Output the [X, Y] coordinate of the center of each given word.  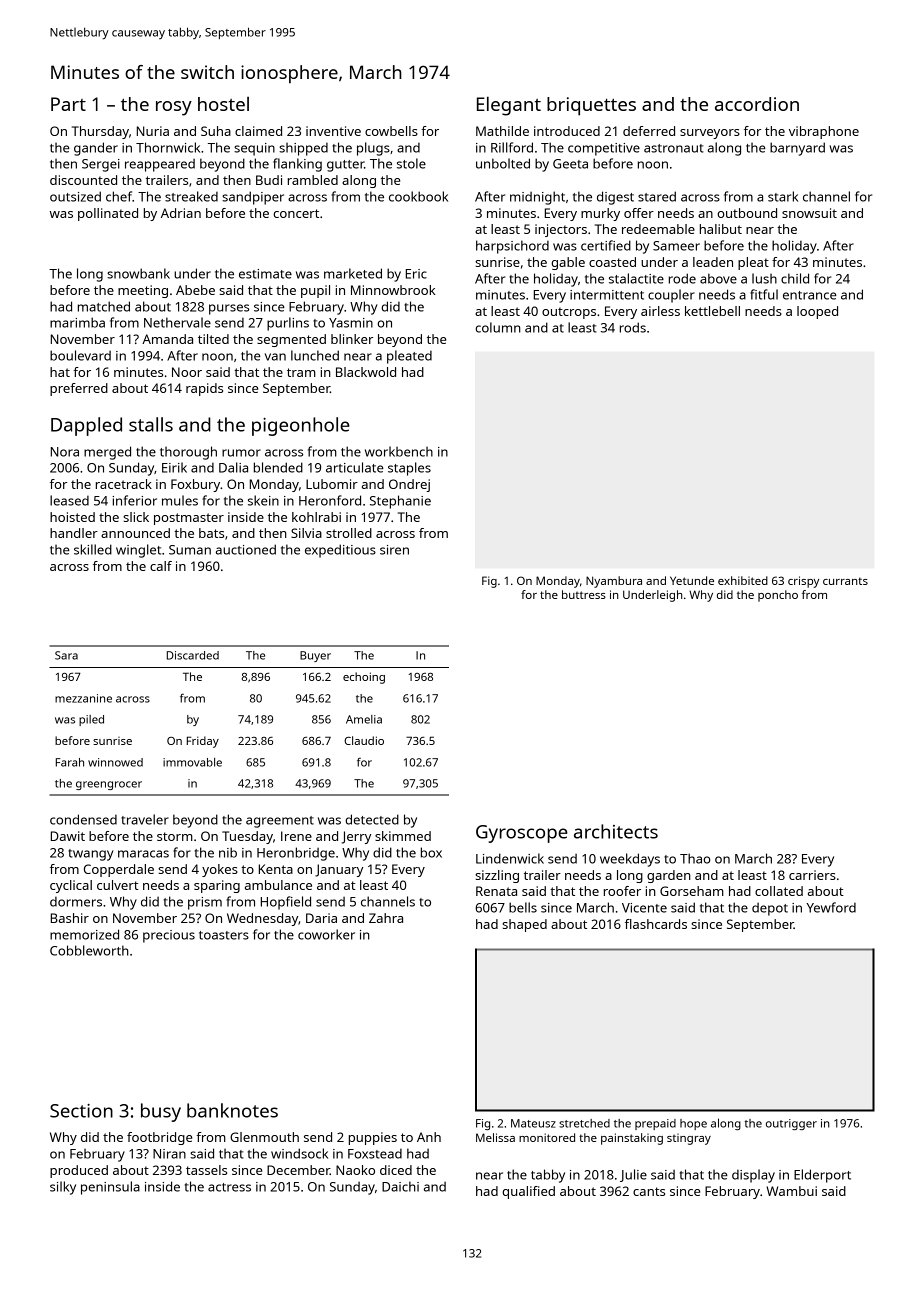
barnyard [797, 149]
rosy [174, 108]
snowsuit [809, 213]
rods [633, 327]
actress [229, 1187]
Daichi [400, 1186]
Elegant [509, 106]
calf [161, 566]
